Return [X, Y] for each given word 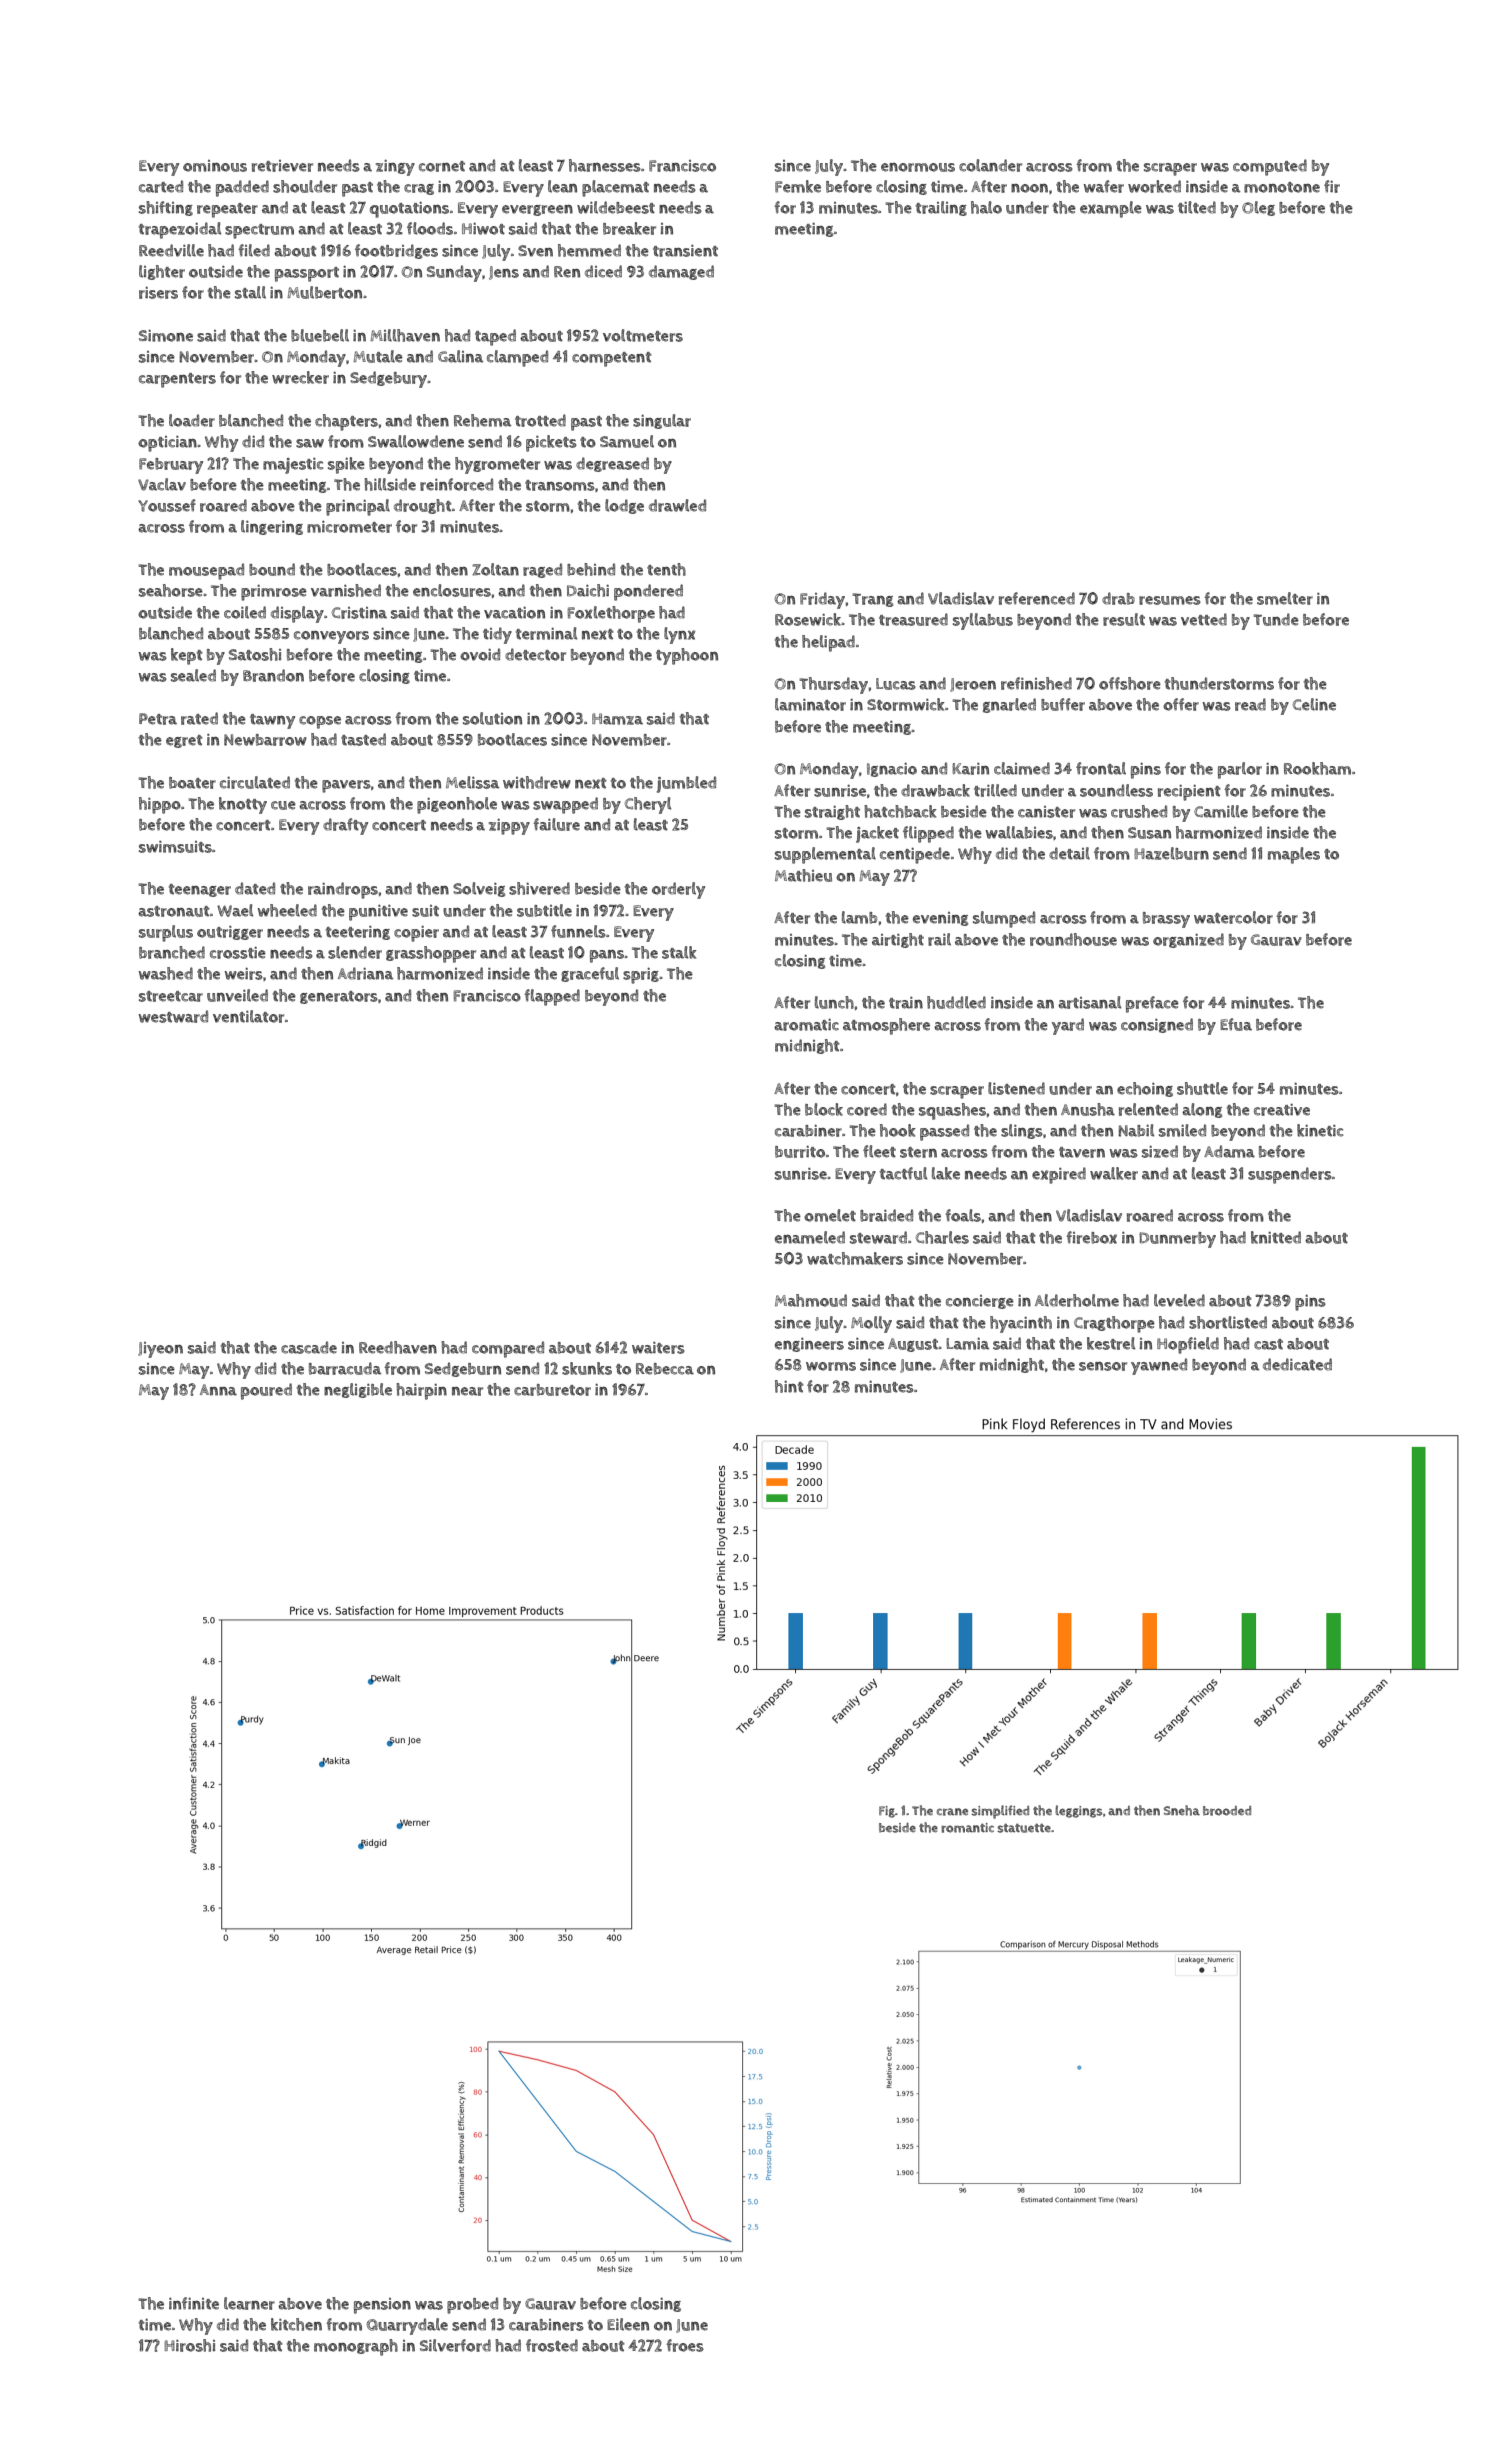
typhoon [687, 656]
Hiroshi [189, 2345]
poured [266, 1391]
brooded [1227, 1811]
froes [685, 2345]
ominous [215, 166]
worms [831, 1366]
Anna [218, 1390]
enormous [918, 167]
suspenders [1290, 1175]
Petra [158, 719]
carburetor [552, 1390]
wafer [1104, 186]
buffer [1063, 704]
